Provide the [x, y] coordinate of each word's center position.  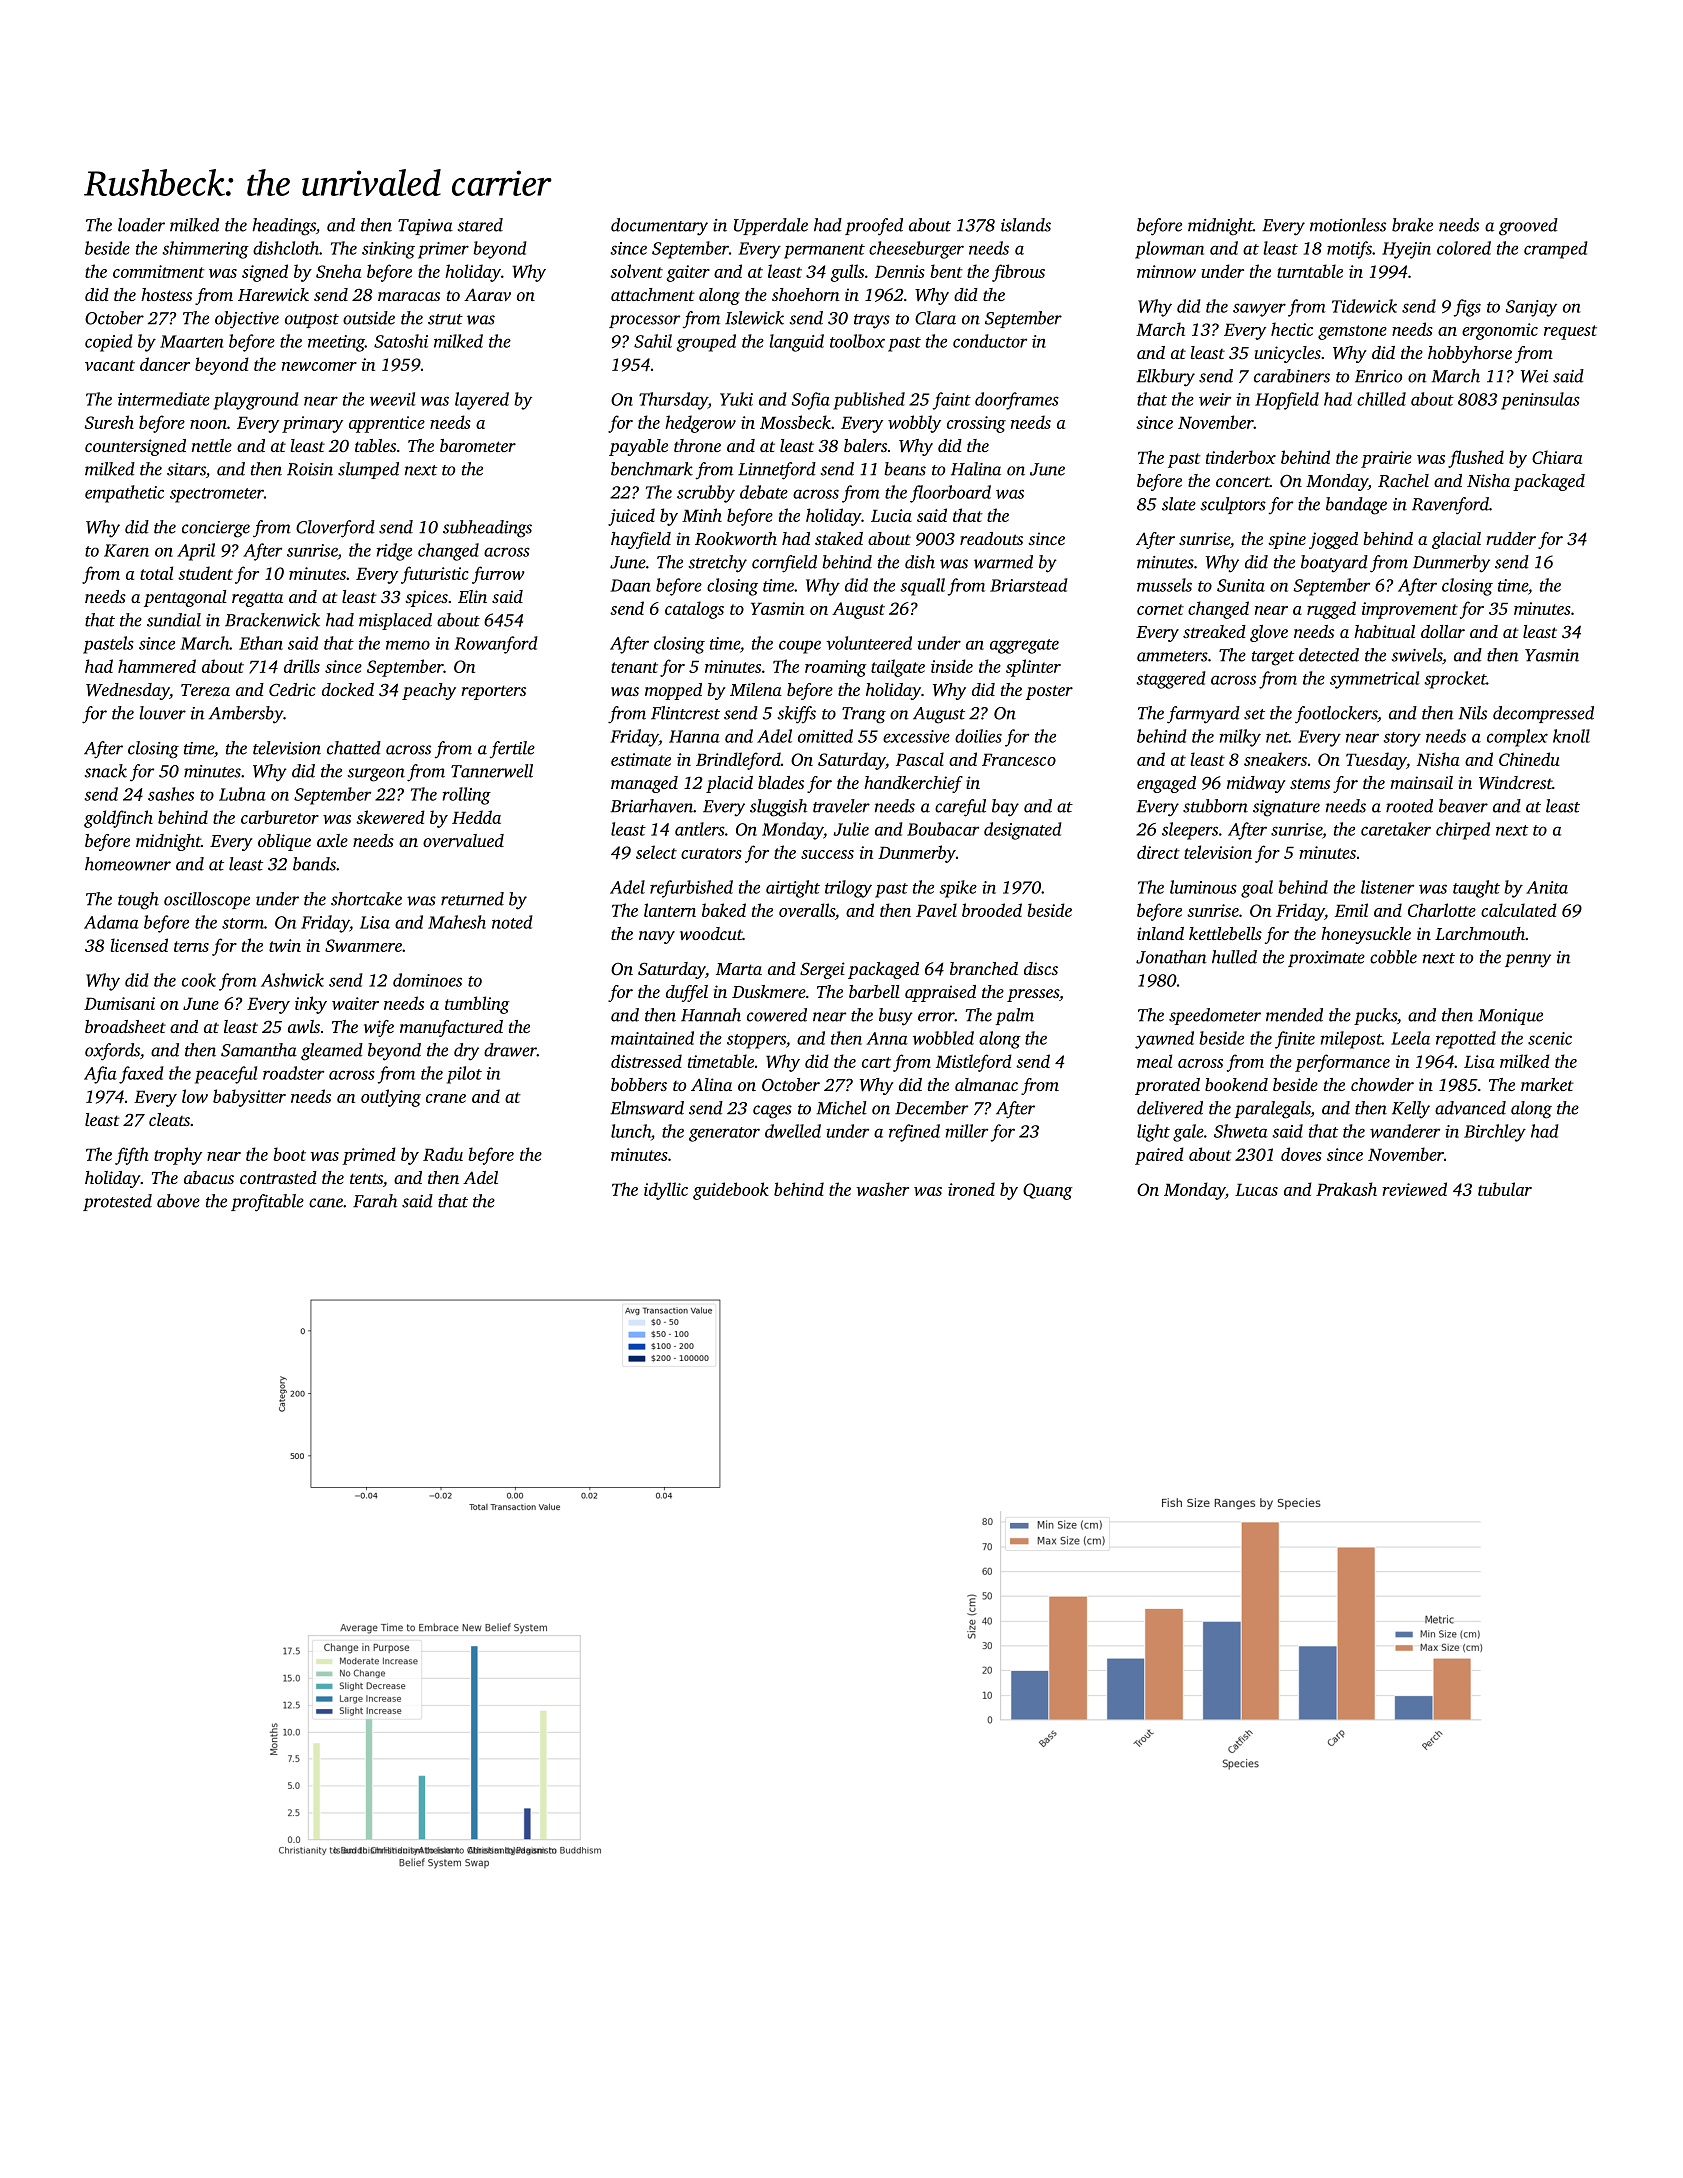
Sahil [653, 341]
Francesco [1019, 759]
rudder [1511, 538]
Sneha [338, 271]
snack [105, 771]
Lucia [891, 515]
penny [1528, 961]
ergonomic [1500, 331]
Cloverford [335, 529]
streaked [1214, 631]
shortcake [366, 899]
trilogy [848, 889]
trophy [178, 1156]
